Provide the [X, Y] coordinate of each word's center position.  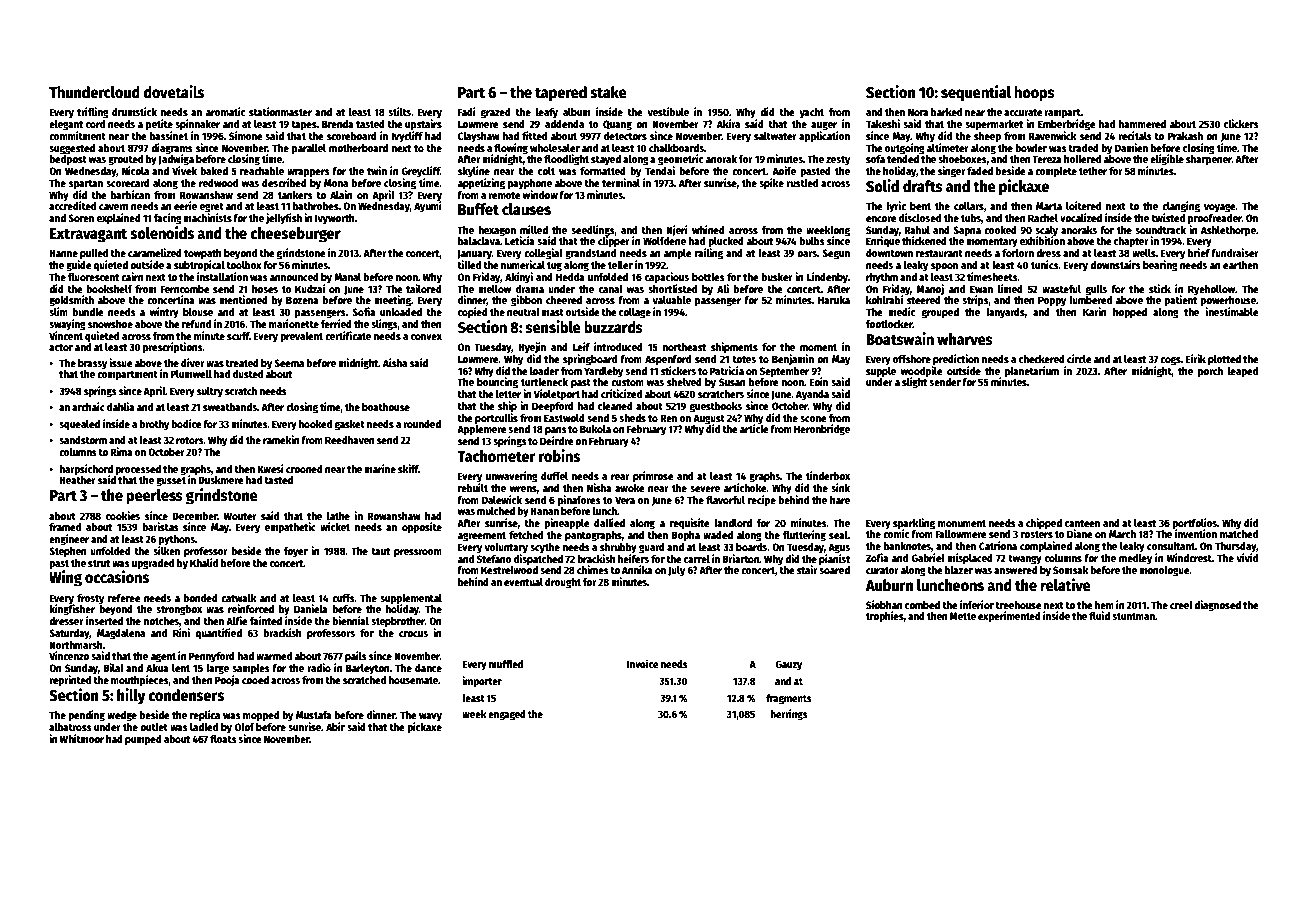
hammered [1142, 124]
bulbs [812, 241]
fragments [789, 699]
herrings [789, 715]
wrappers [308, 173]
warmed [274, 656]
